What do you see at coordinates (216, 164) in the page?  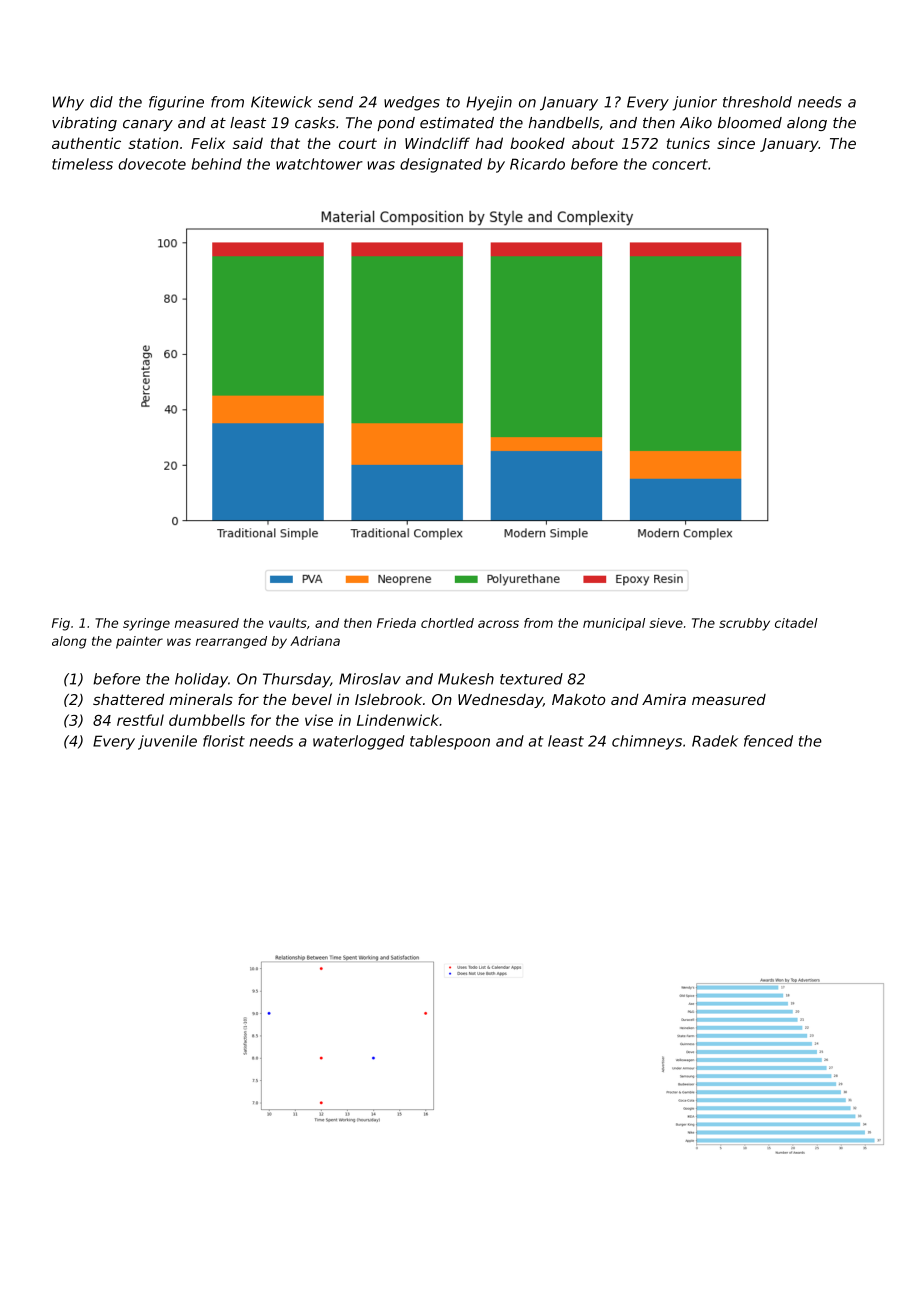 I see `behind` at bounding box center [216, 164].
